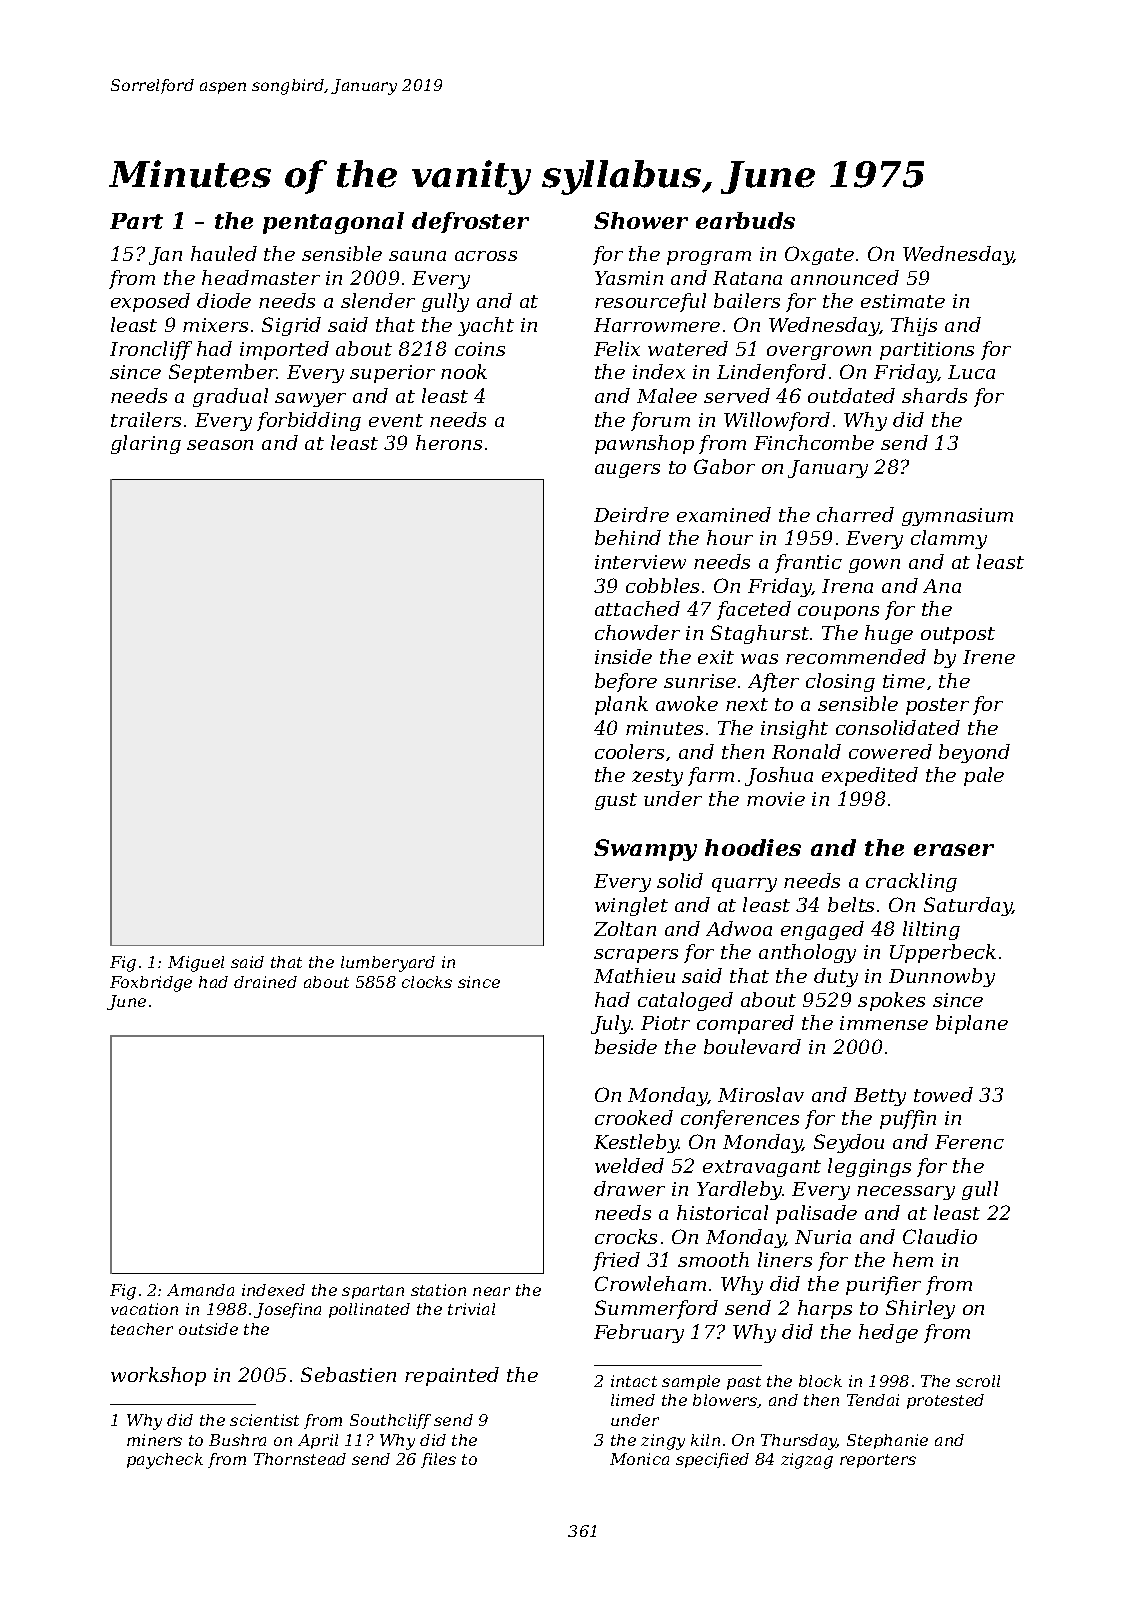 The width and height of the page is (1138, 1609). Describe the element at coordinates (146, 444) in the page. I see `glaring` at that location.
